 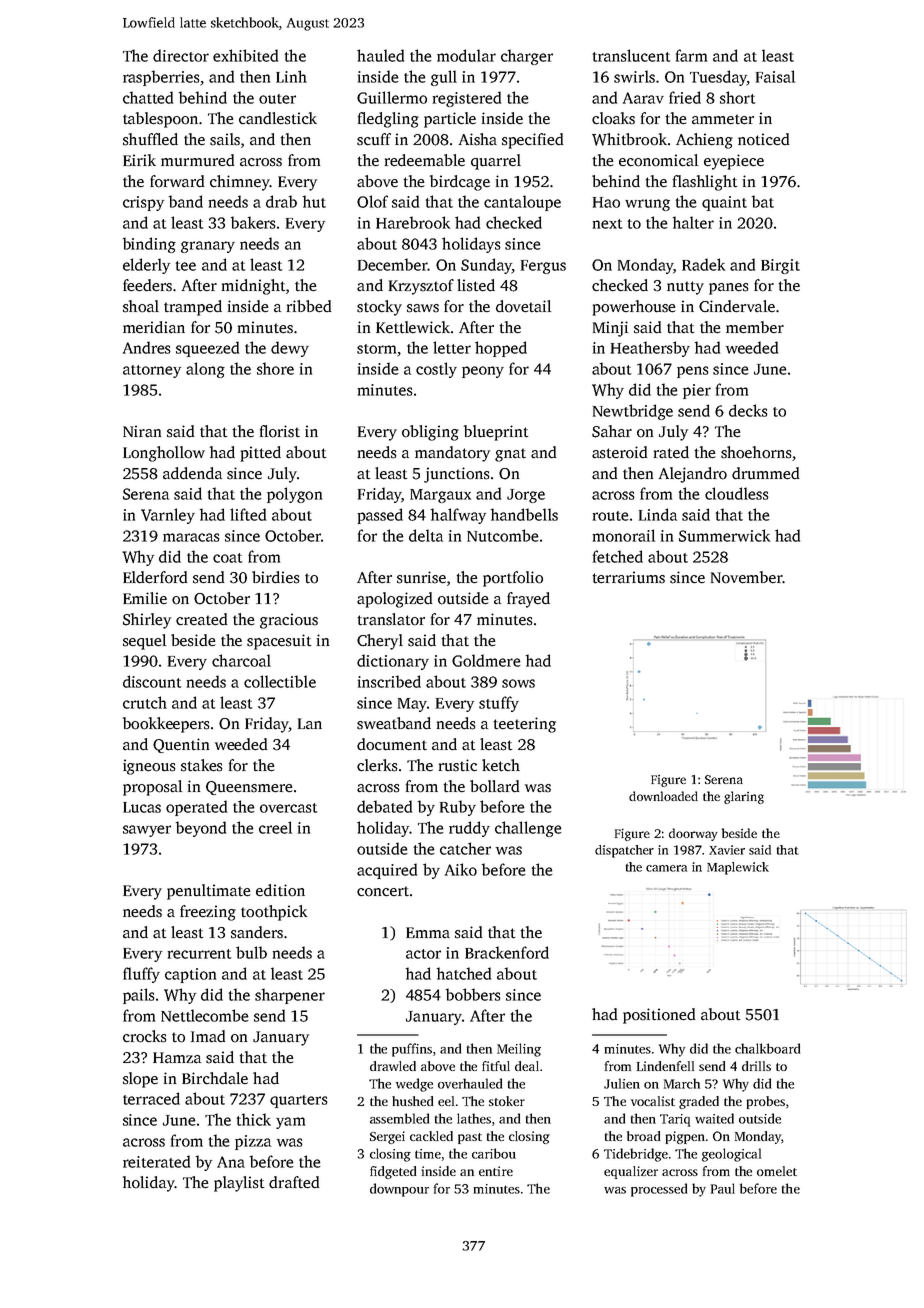 I want to click on farm, so click(x=691, y=55).
